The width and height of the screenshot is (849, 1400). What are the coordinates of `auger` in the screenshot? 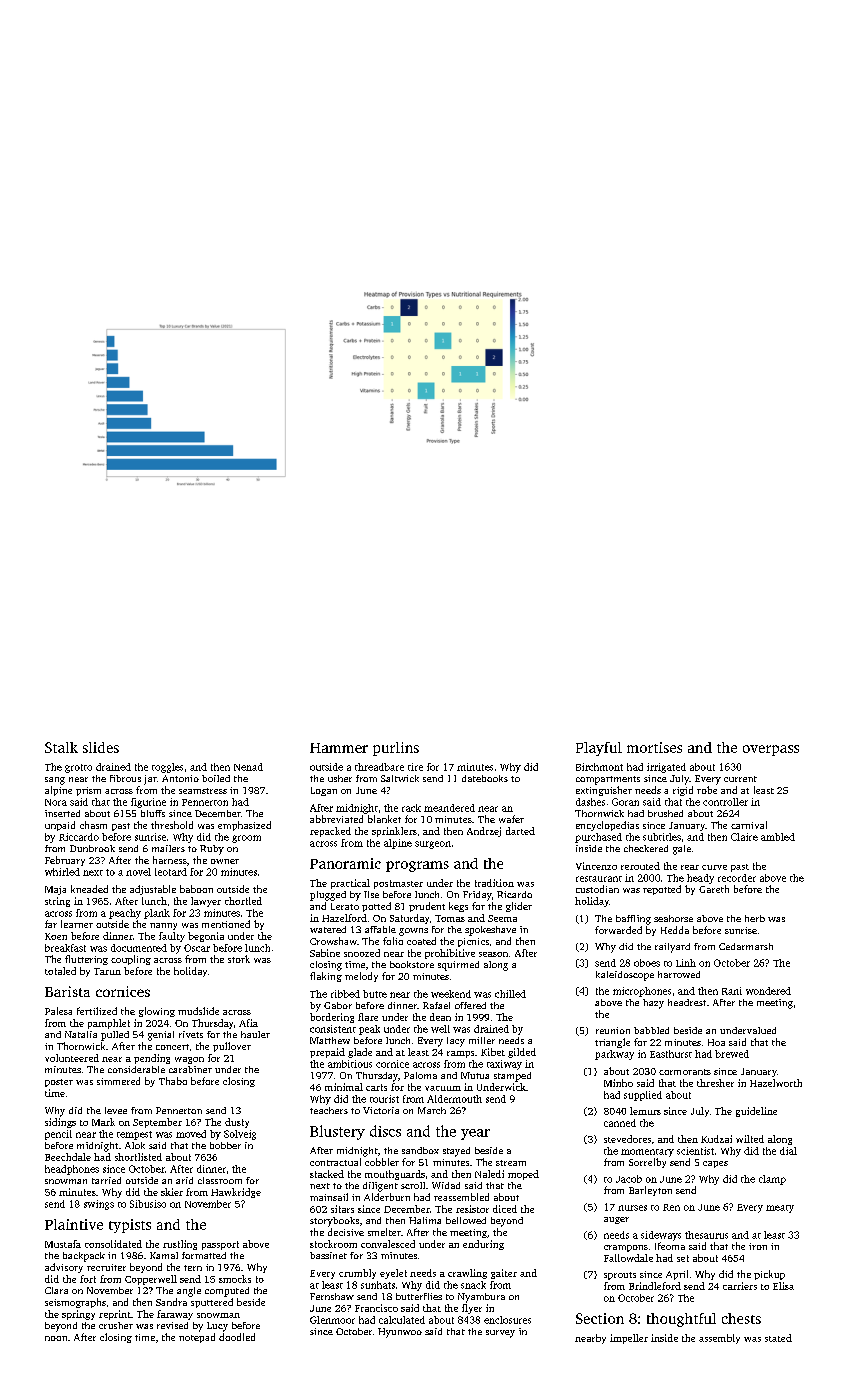 It's located at (616, 1220).
